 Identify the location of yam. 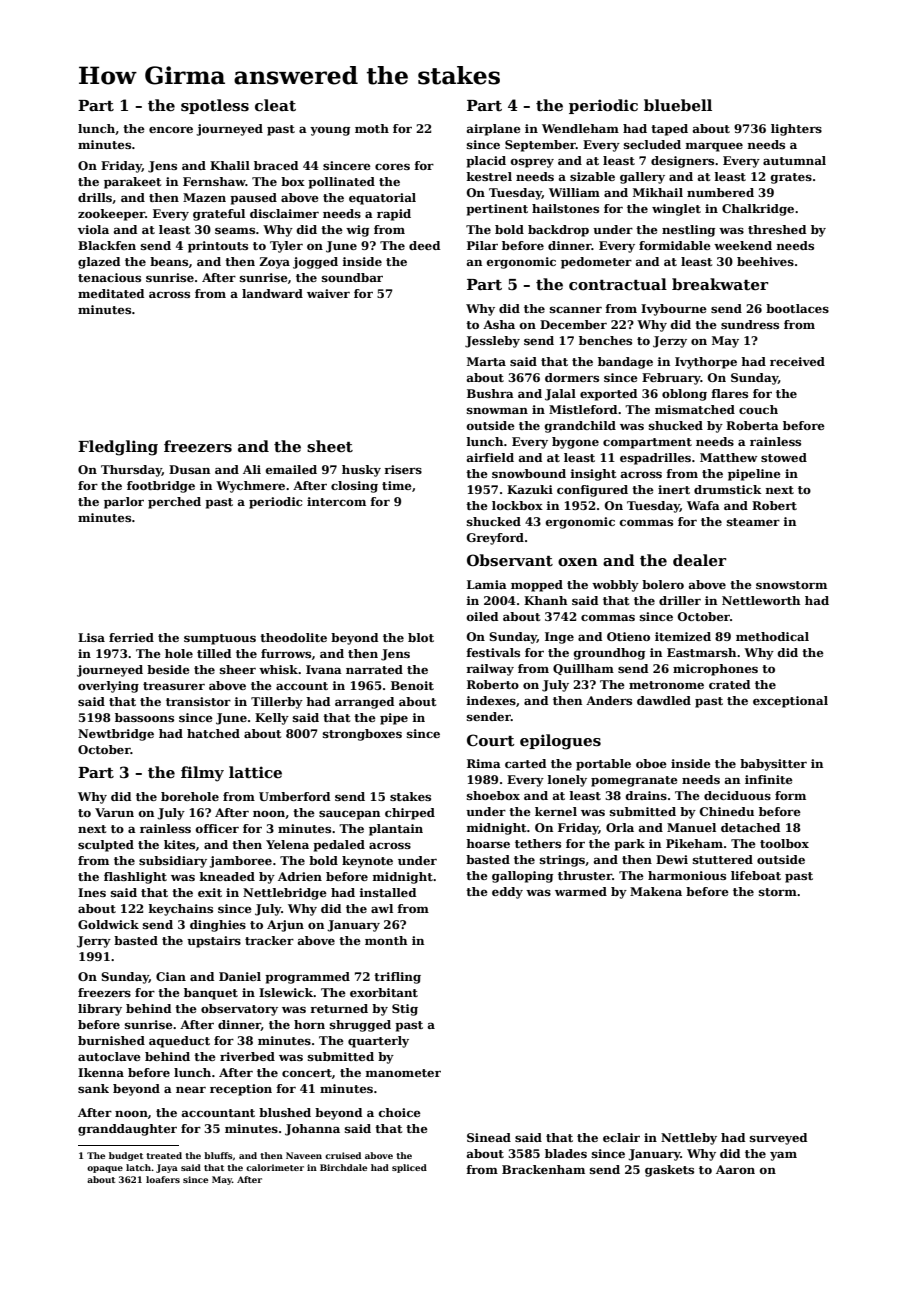
(783, 1156).
